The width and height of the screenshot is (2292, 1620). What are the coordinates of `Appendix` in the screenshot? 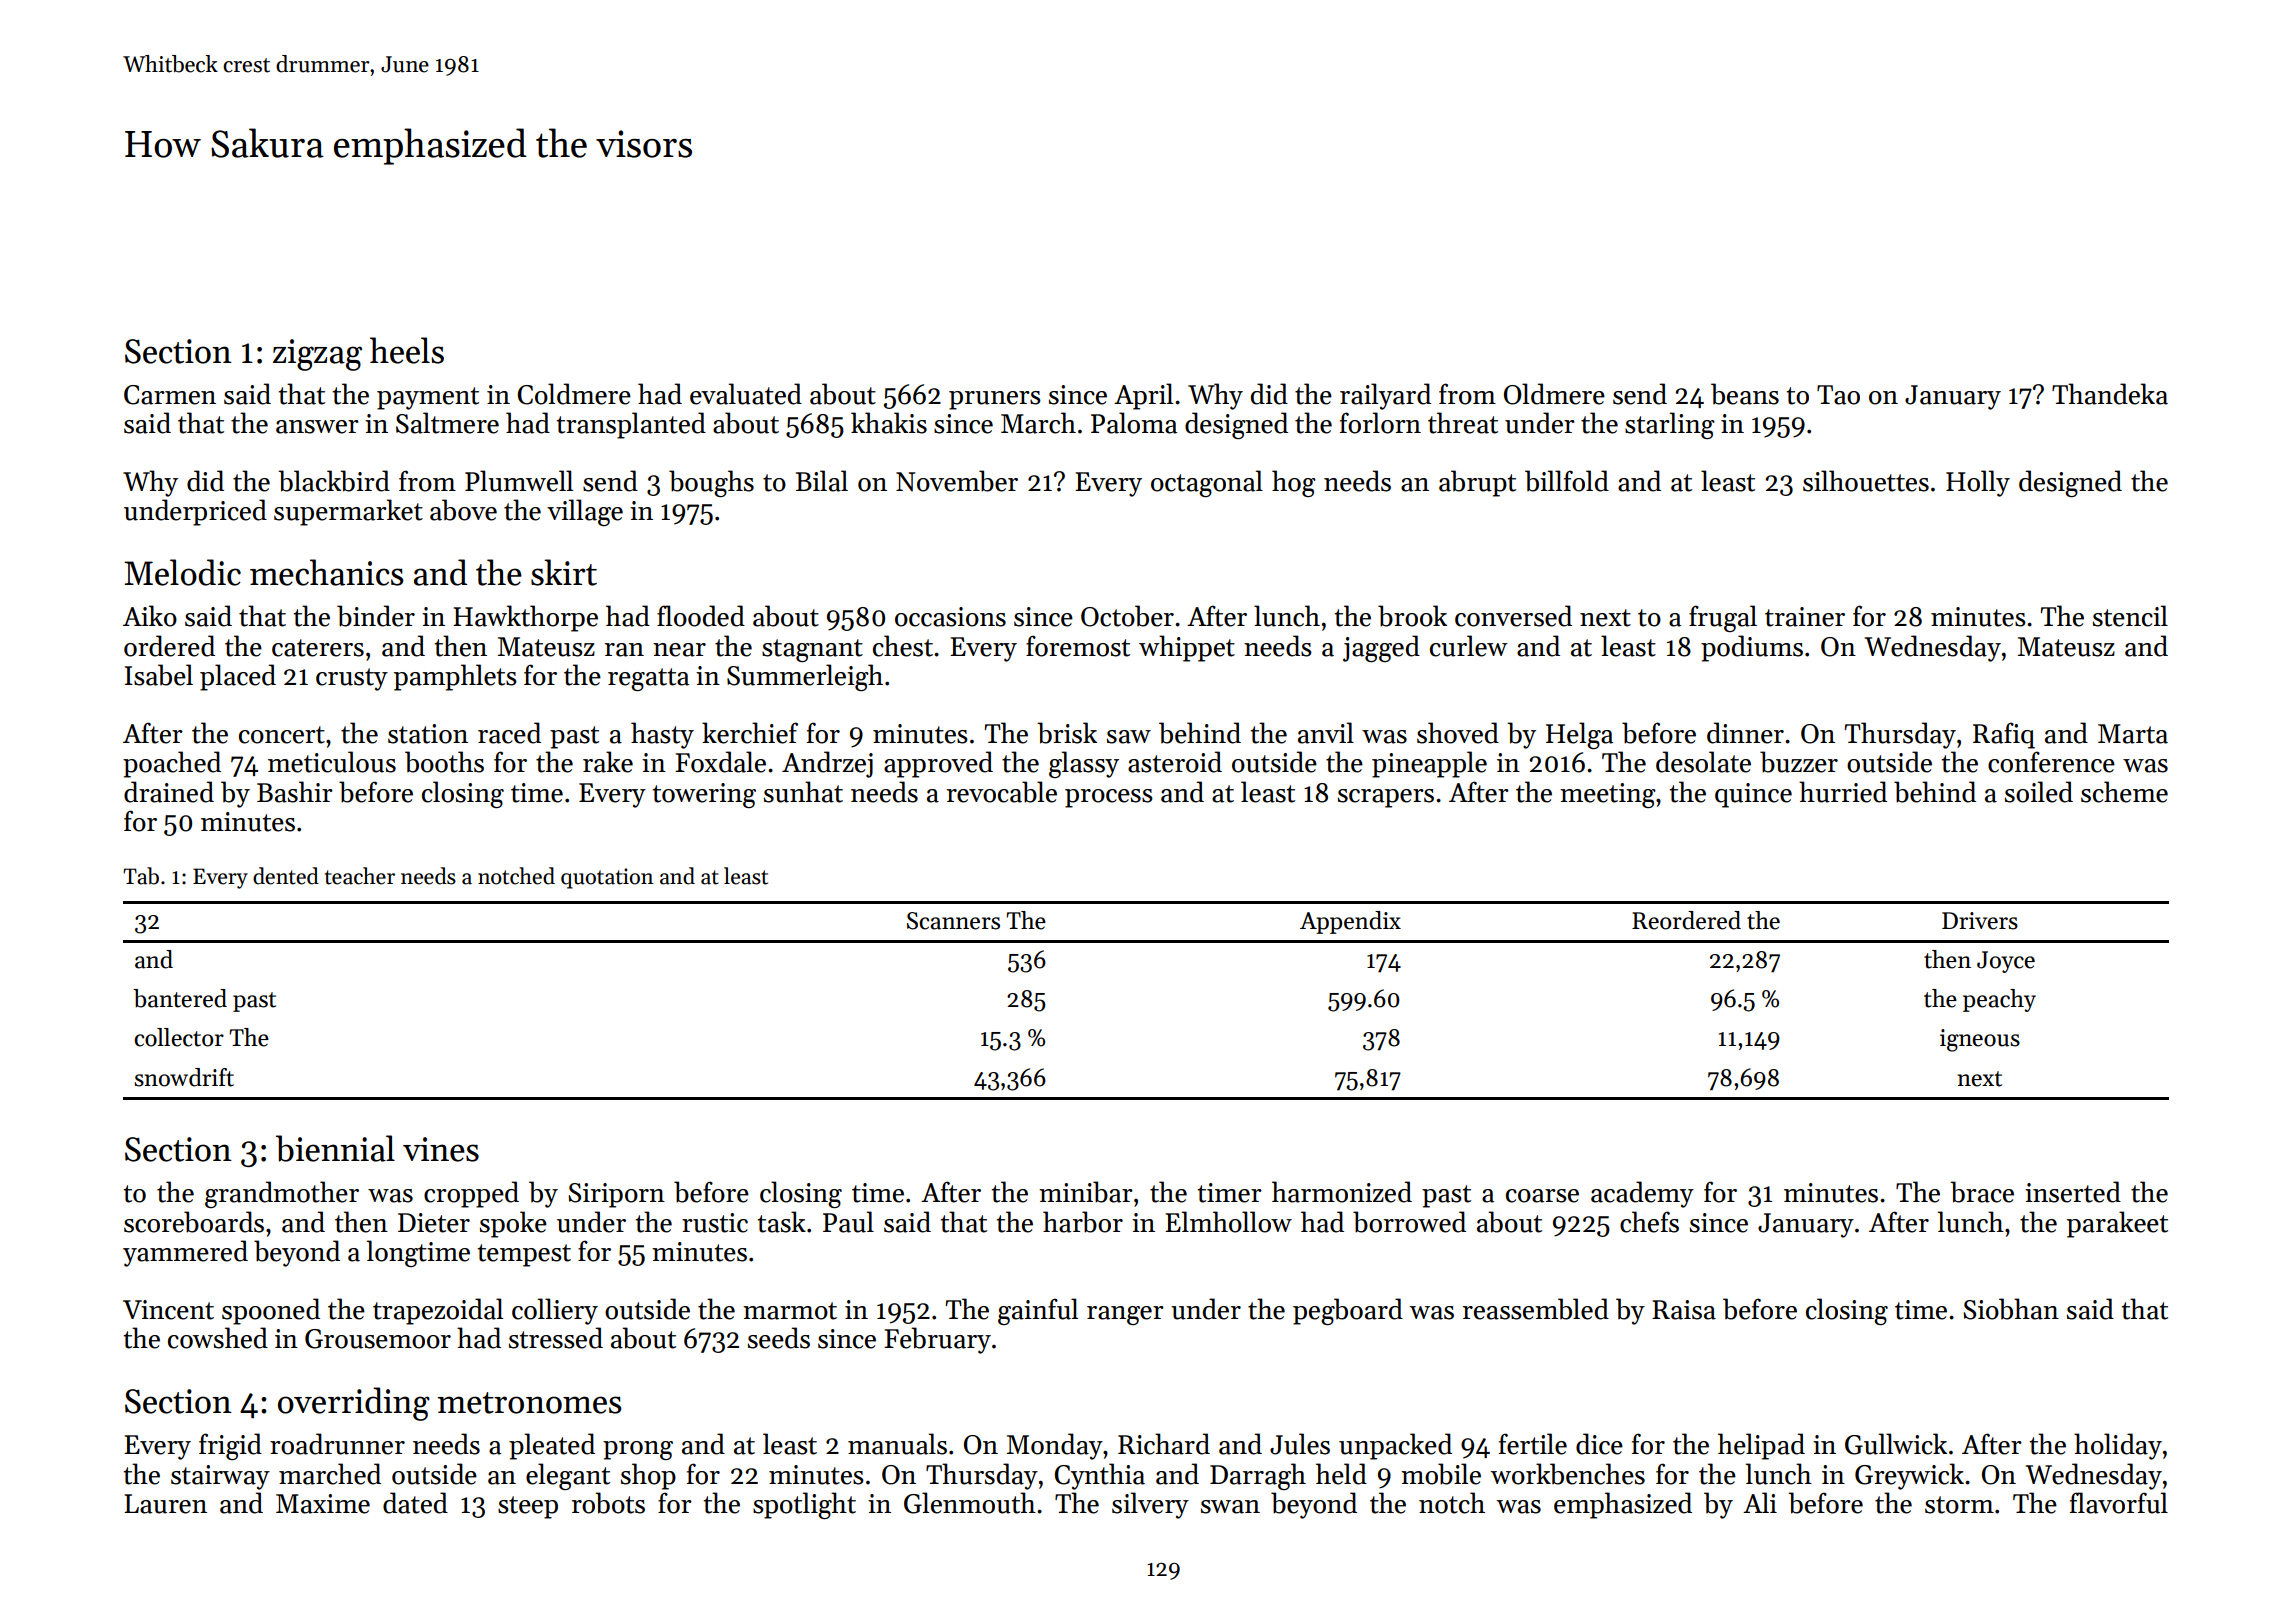 It's located at (1350, 922).
